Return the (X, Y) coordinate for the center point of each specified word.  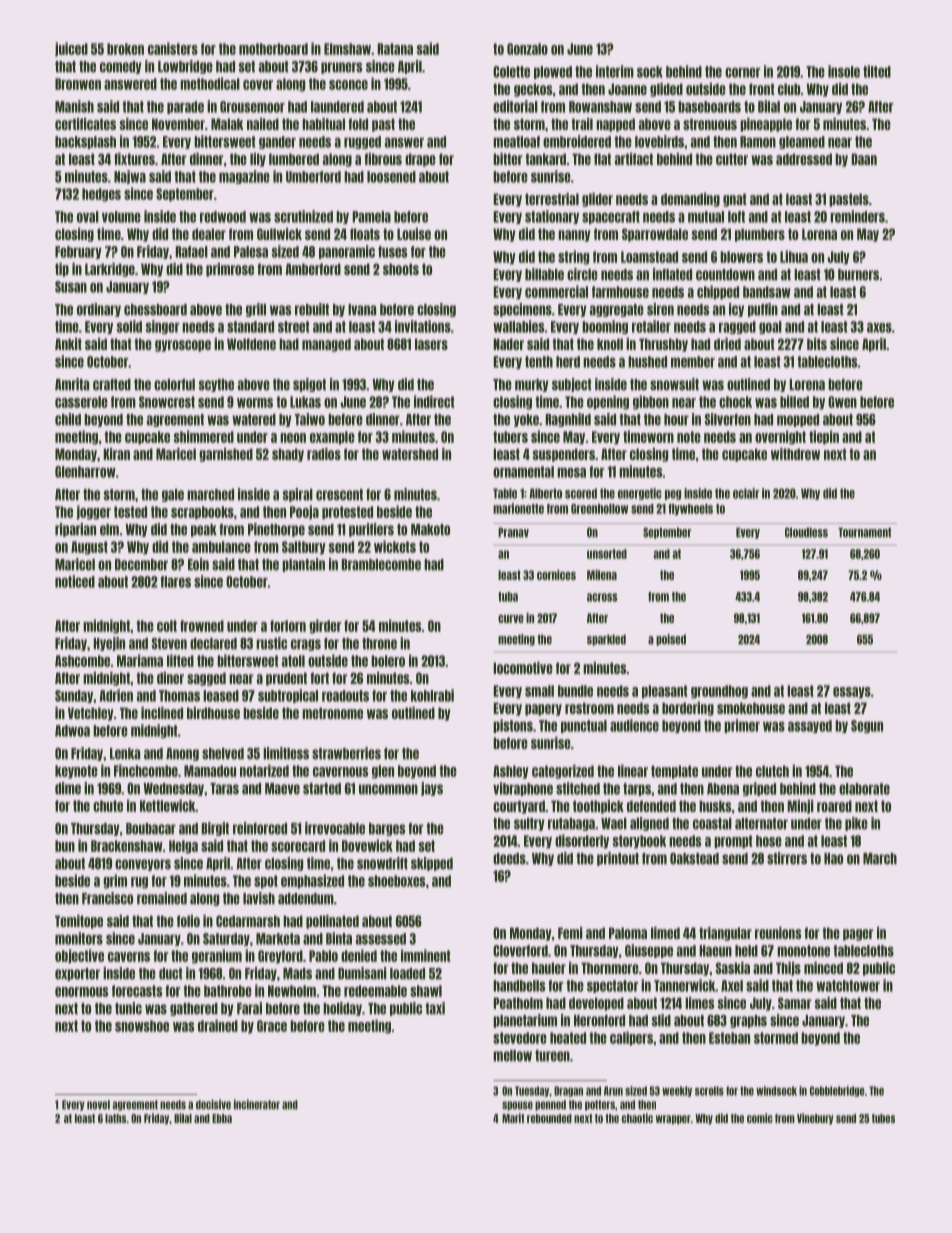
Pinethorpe (276, 530)
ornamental (523, 472)
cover (258, 85)
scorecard (298, 846)
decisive (213, 1104)
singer (162, 327)
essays (852, 693)
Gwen (842, 402)
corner (742, 72)
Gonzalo (527, 49)
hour (676, 420)
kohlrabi (432, 695)
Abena (723, 789)
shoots (401, 269)
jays (432, 789)
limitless (286, 753)
